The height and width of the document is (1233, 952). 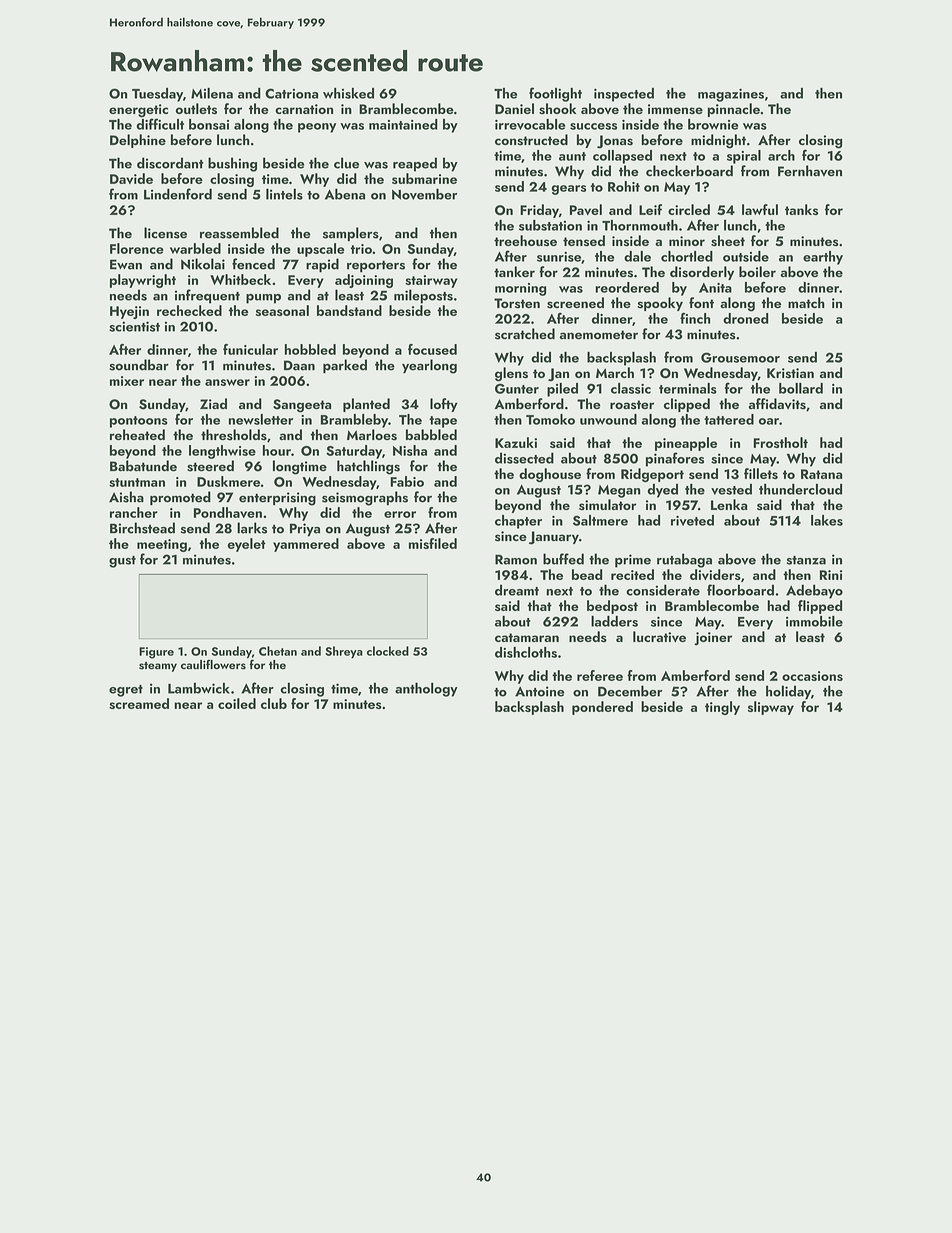 I want to click on screened, so click(x=575, y=303).
